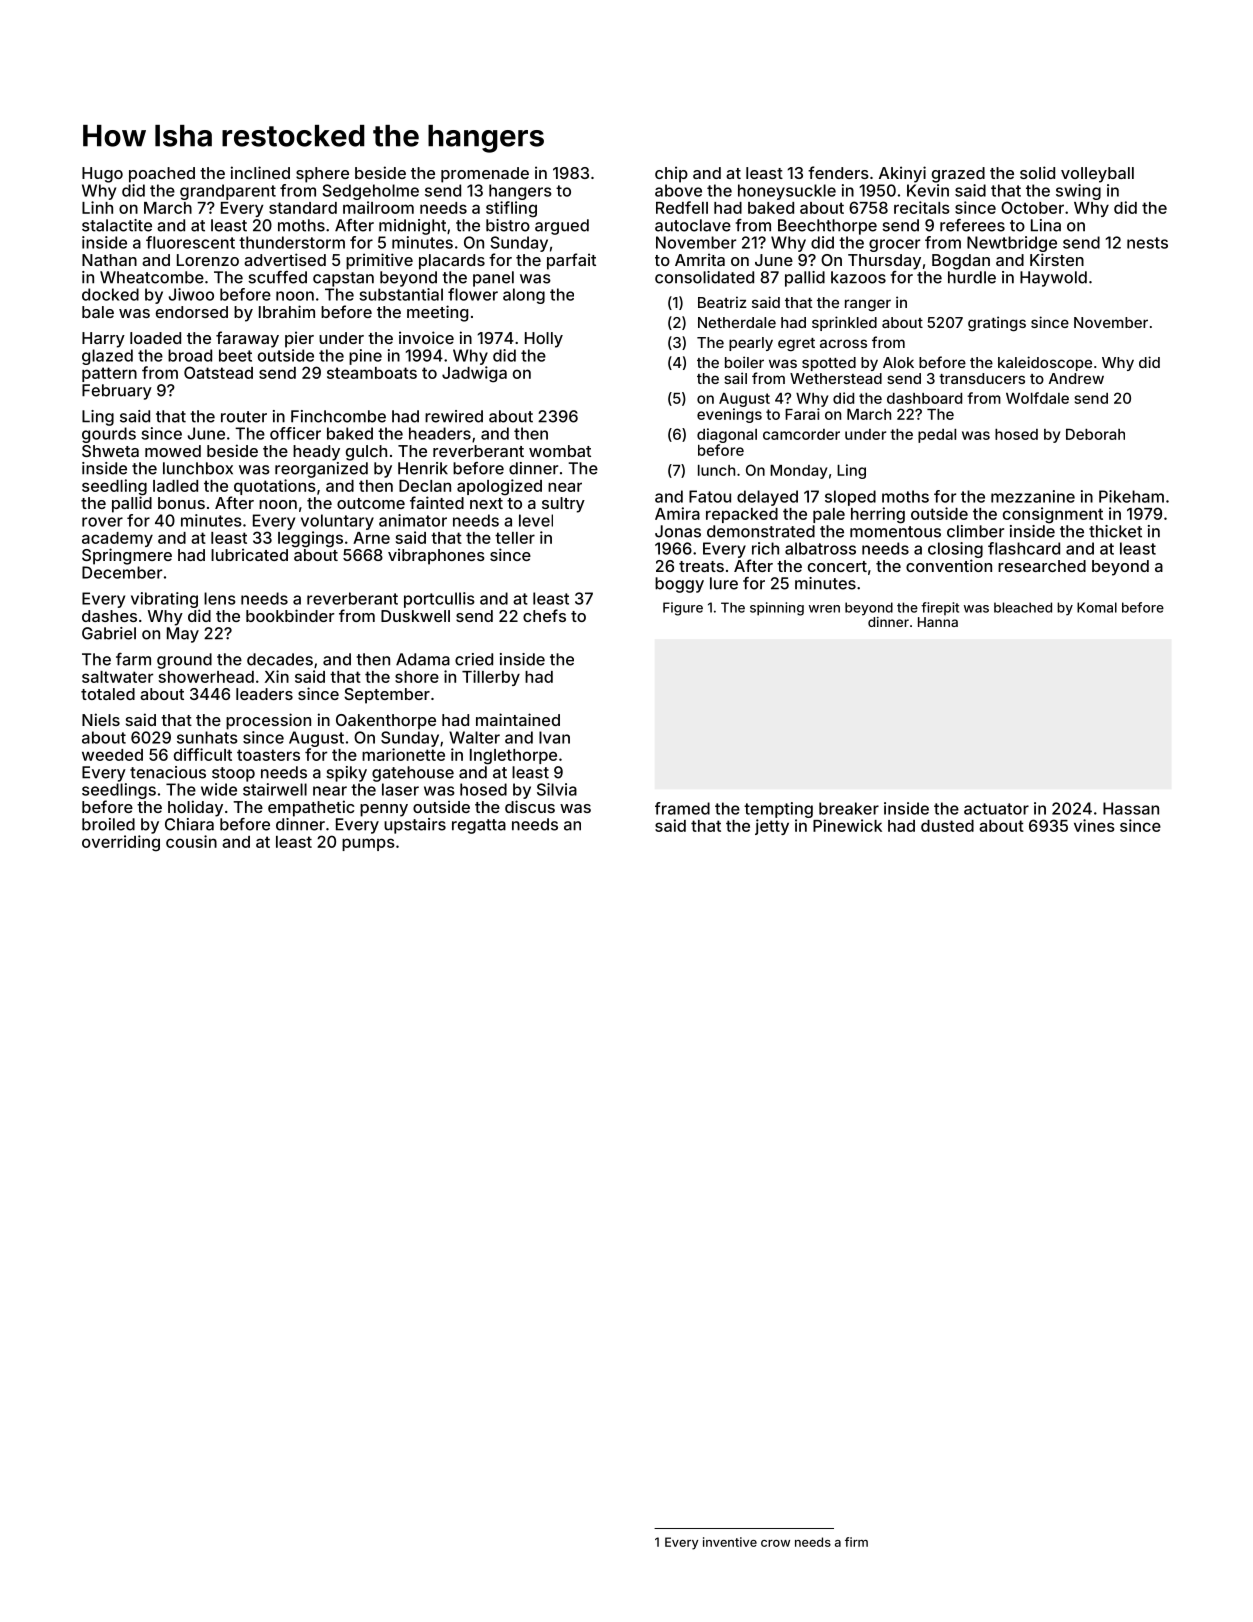 This screenshot has width=1253, height=1622. Describe the element at coordinates (671, 174) in the screenshot. I see `chip` at that location.
